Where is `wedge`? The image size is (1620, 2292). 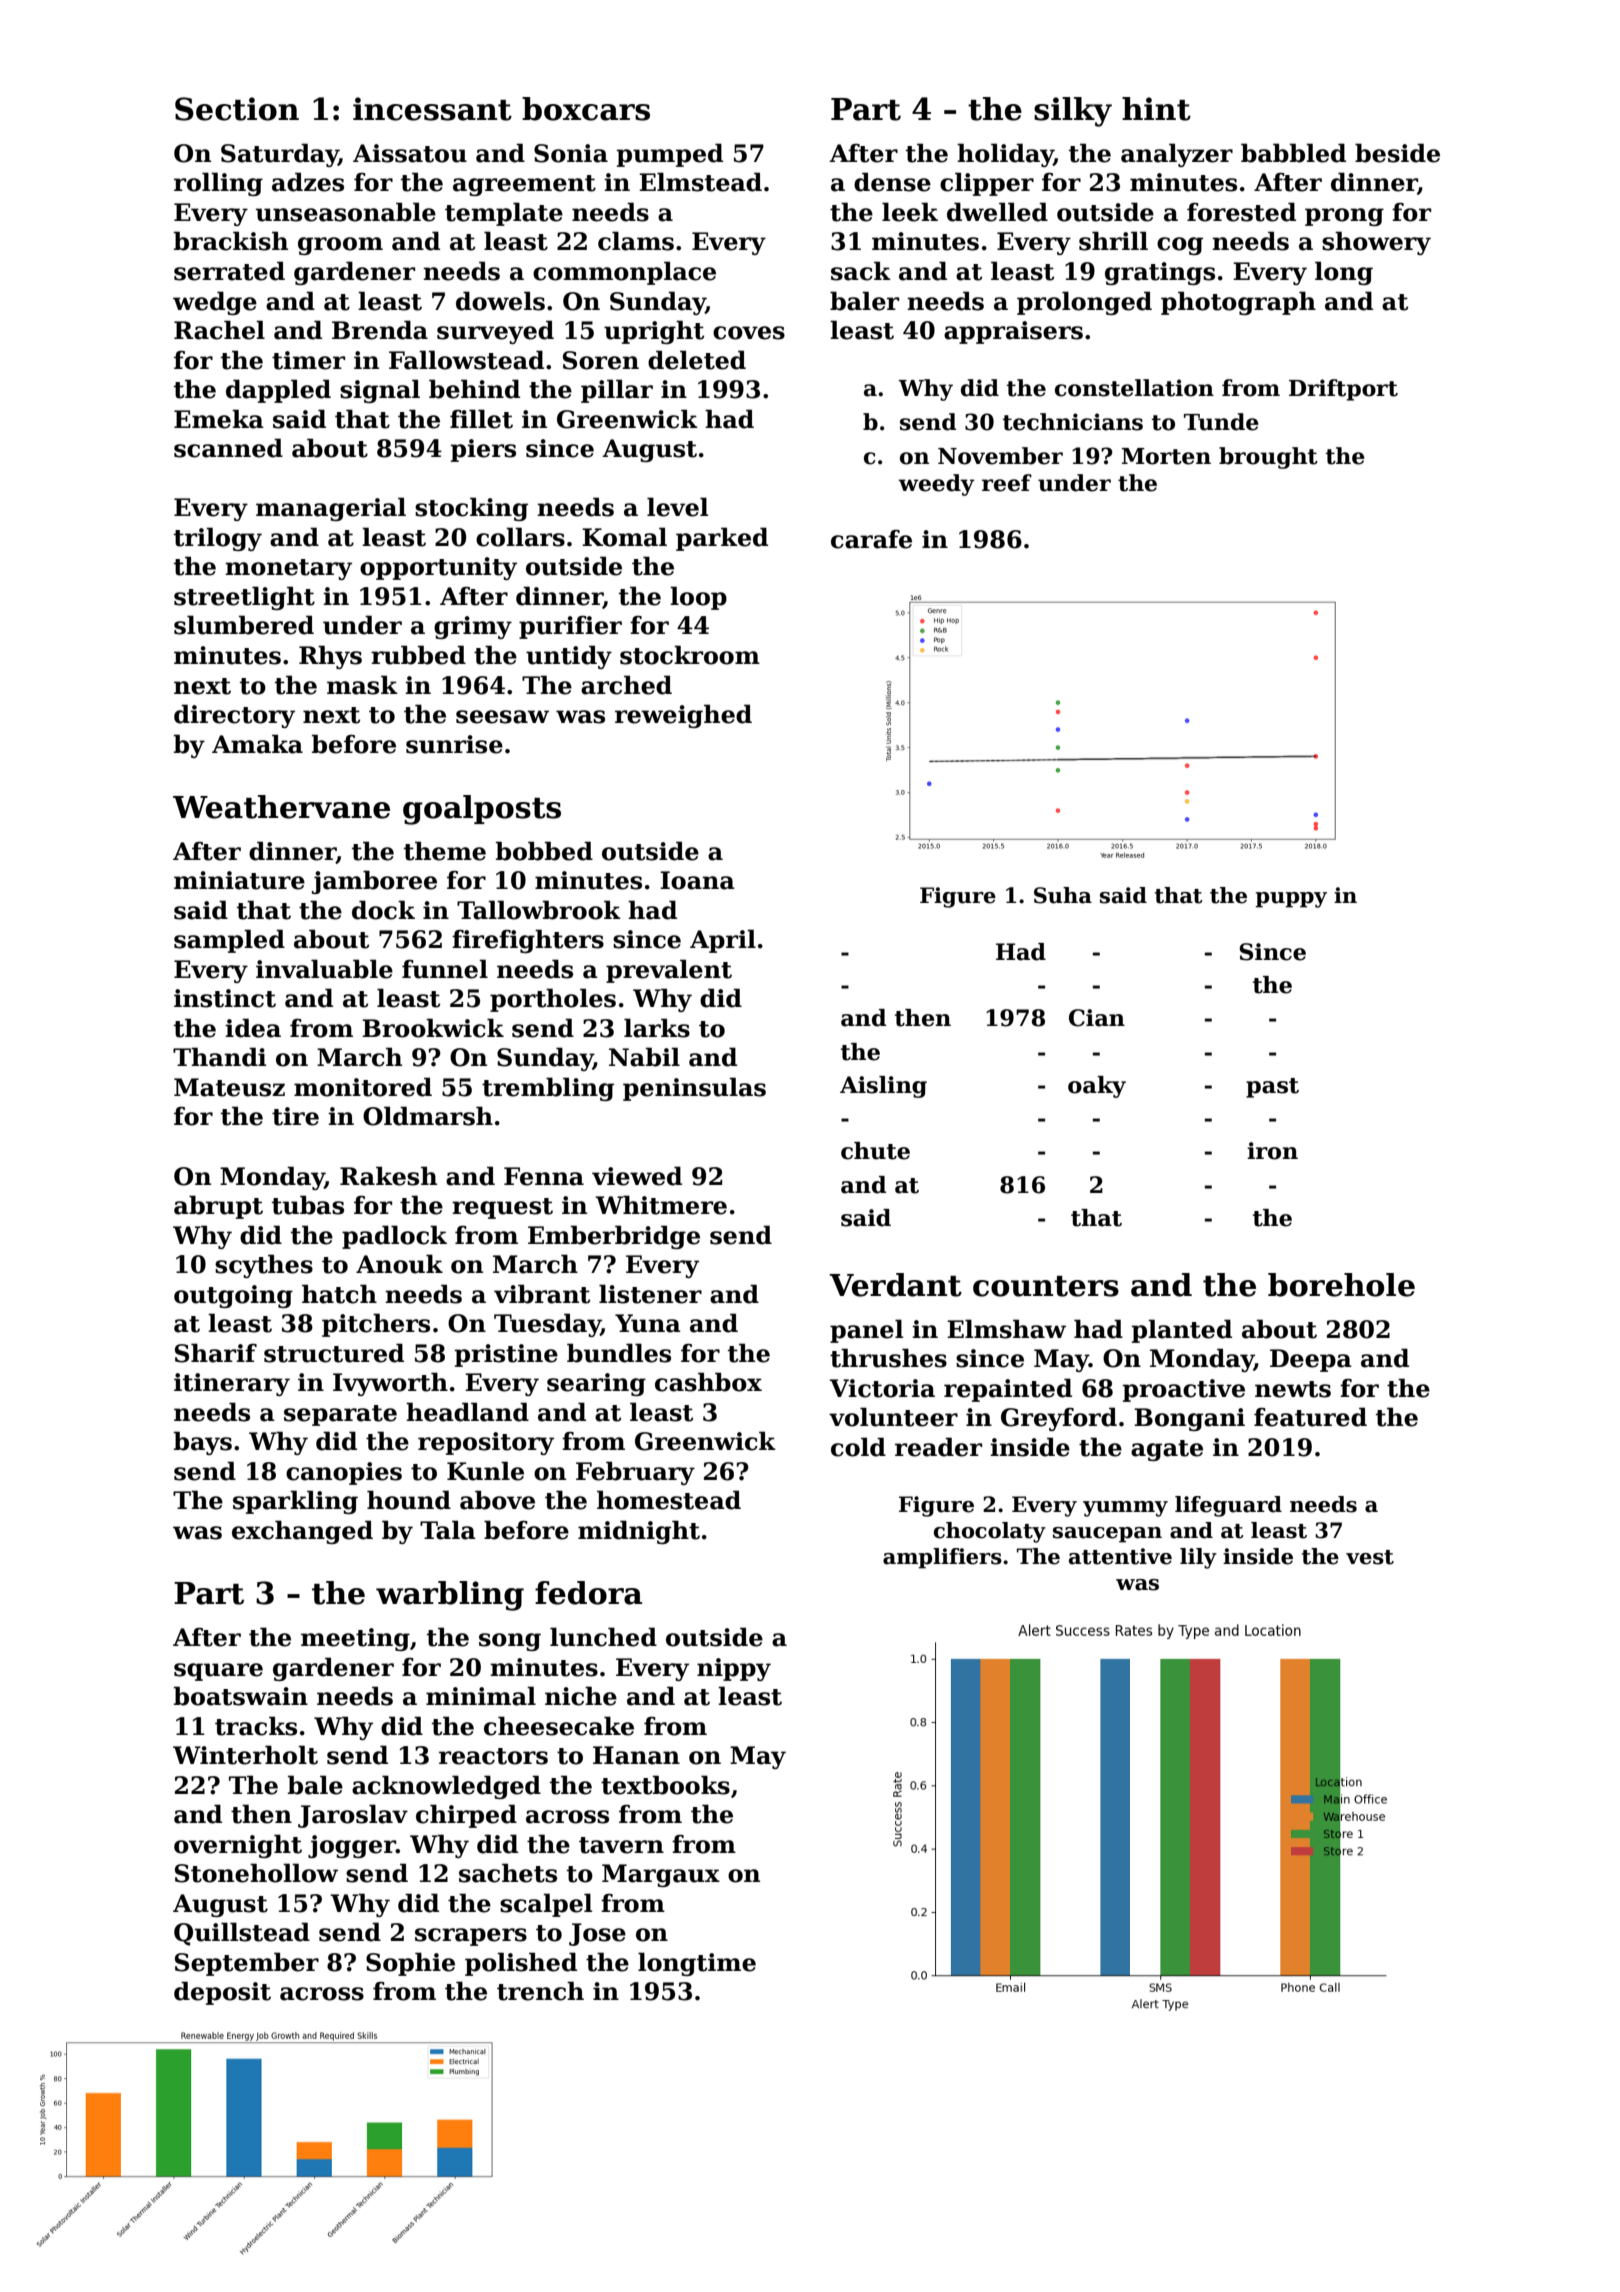 wedge is located at coordinates (215, 303).
